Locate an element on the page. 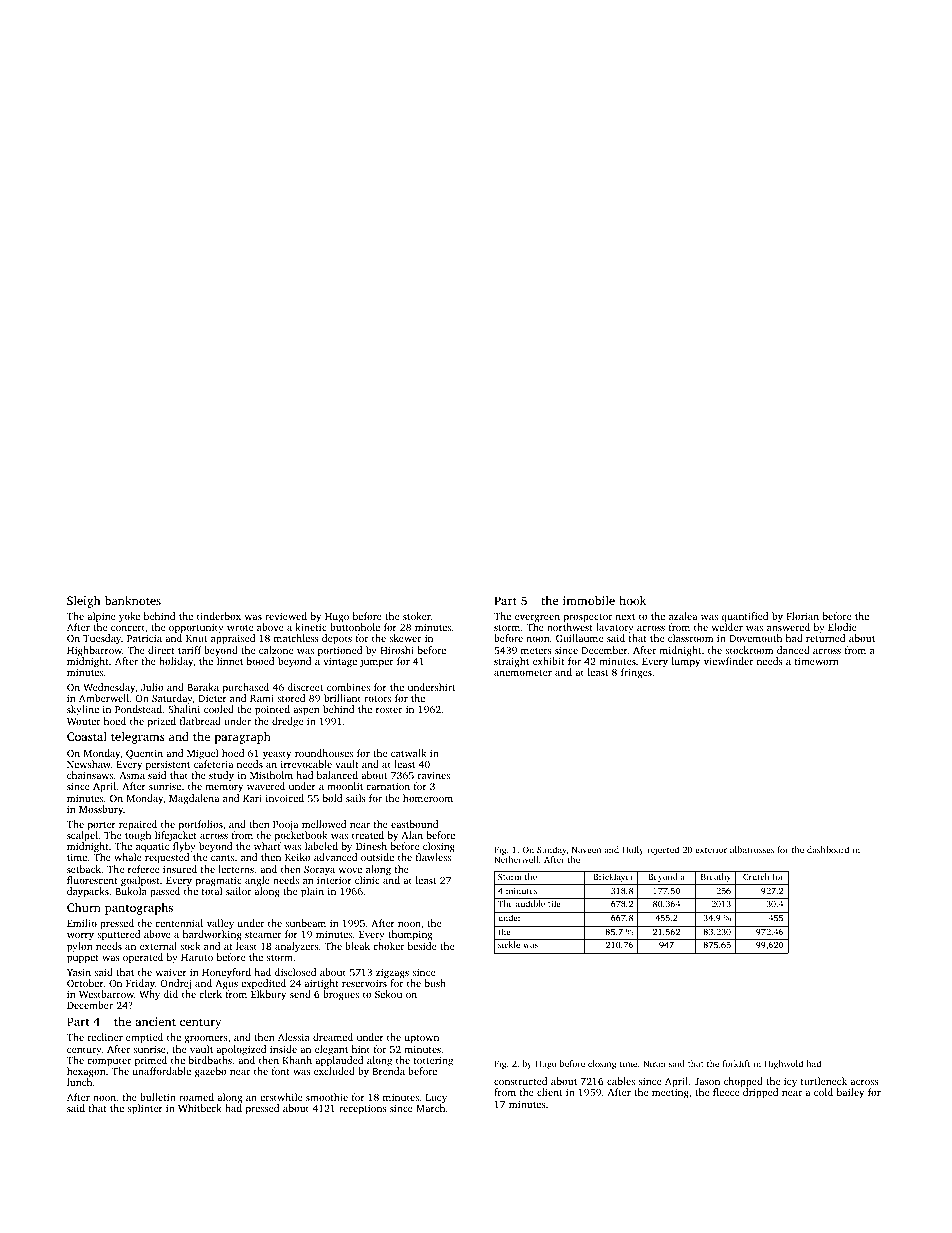 The image size is (952, 1233). chainsaws is located at coordinates (90, 775).
